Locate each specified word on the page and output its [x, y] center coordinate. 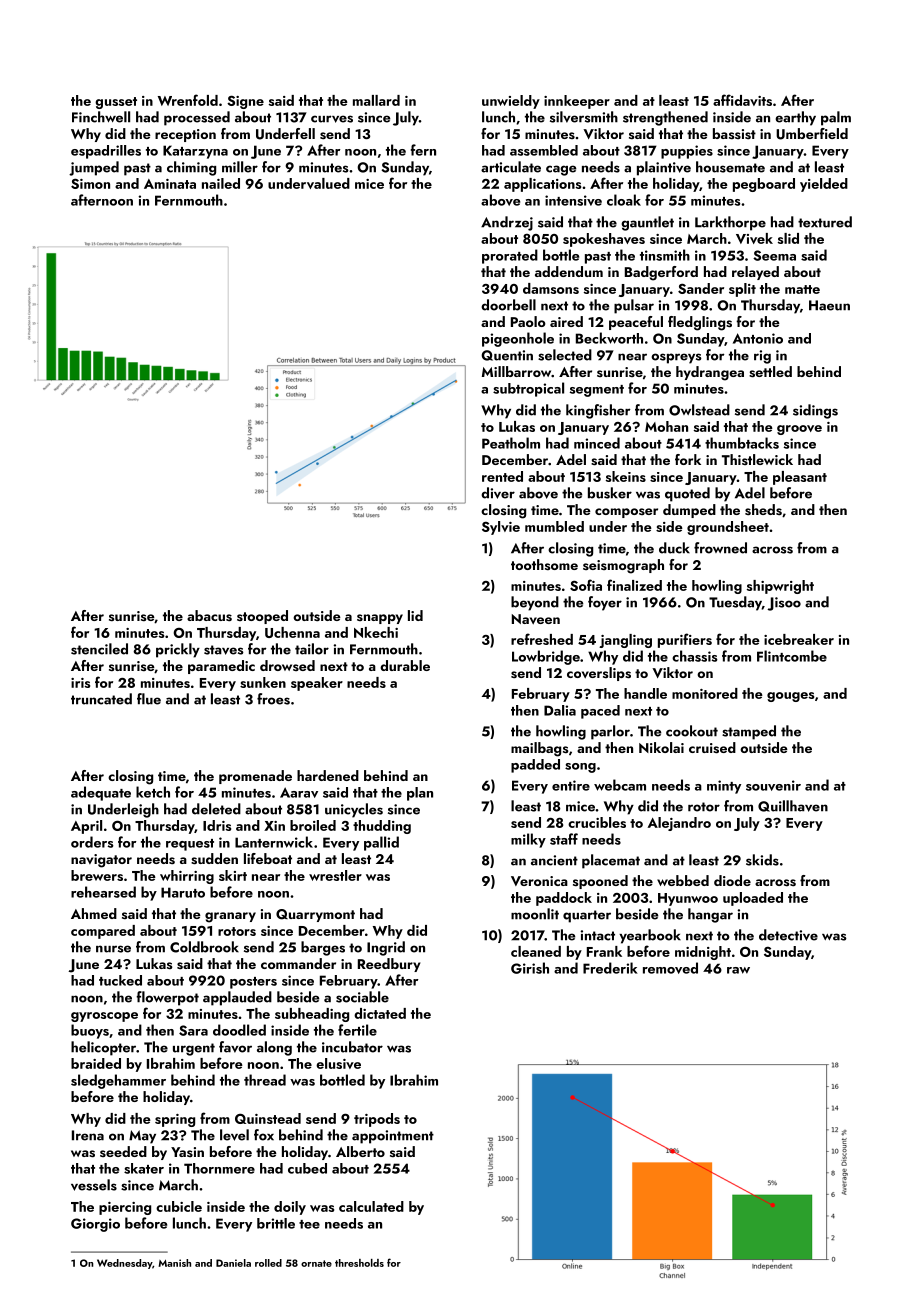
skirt [233, 875]
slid [788, 238]
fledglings [700, 323]
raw [738, 970]
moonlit [535, 914]
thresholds [359, 1263]
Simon [90, 183]
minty [724, 787]
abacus [209, 616]
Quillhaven [793, 806]
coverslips [599, 674]
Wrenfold [188, 100]
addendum [569, 271]
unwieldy [511, 102]
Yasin [187, 1152]
